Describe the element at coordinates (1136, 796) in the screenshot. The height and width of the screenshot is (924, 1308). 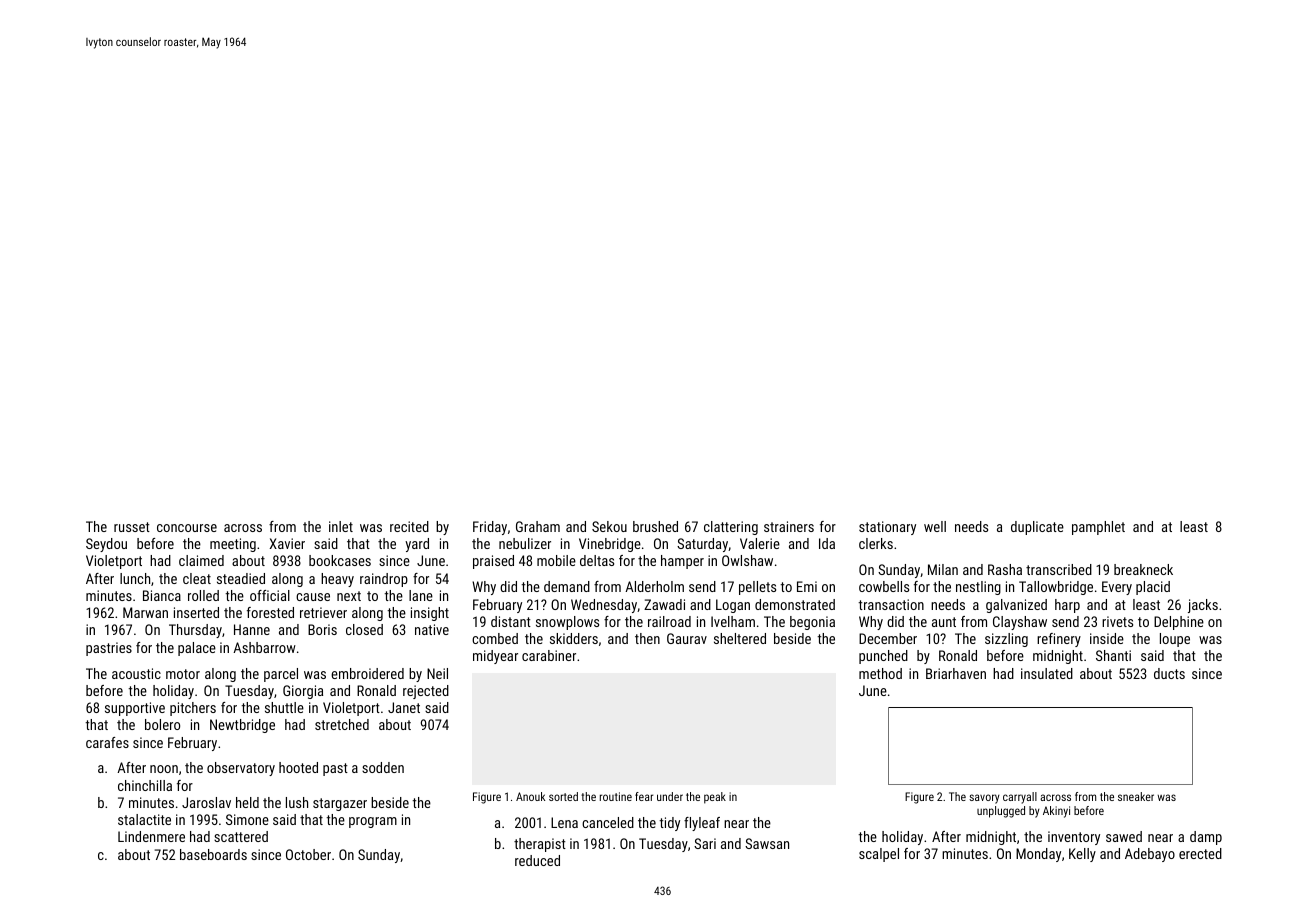
I see `sneaker` at that location.
